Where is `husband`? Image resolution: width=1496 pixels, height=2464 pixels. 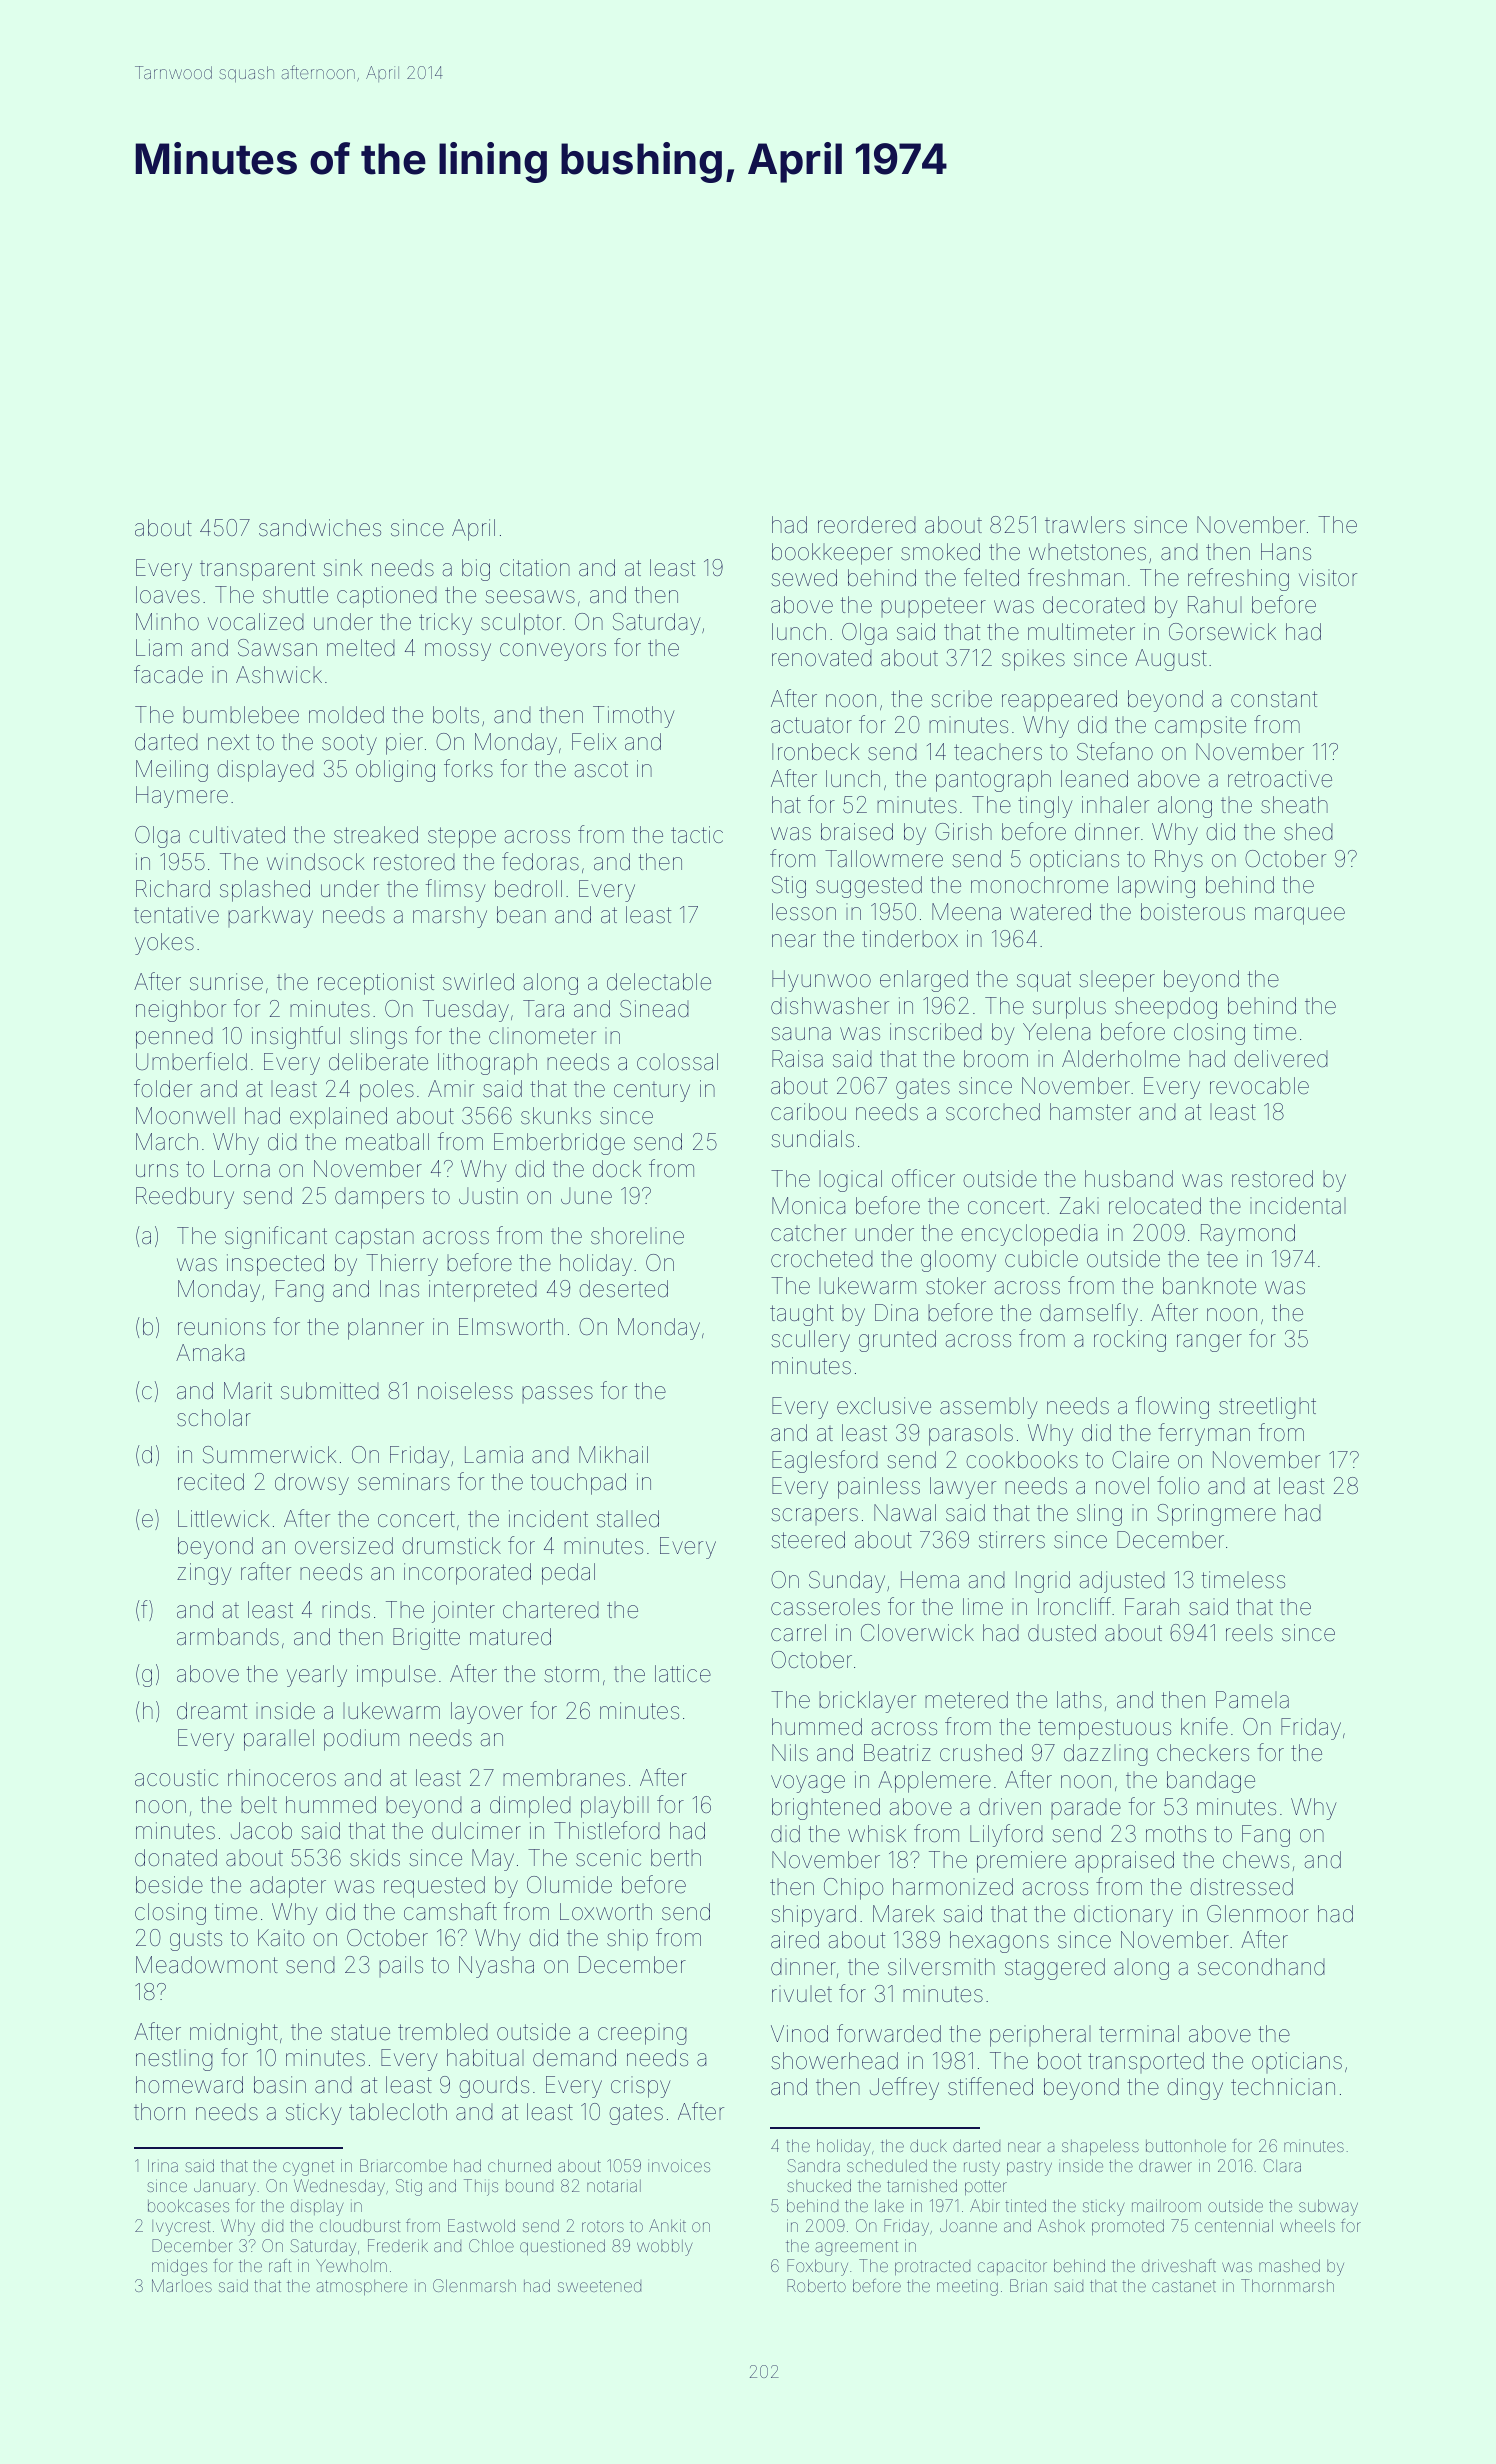
husband is located at coordinates (1129, 1179).
